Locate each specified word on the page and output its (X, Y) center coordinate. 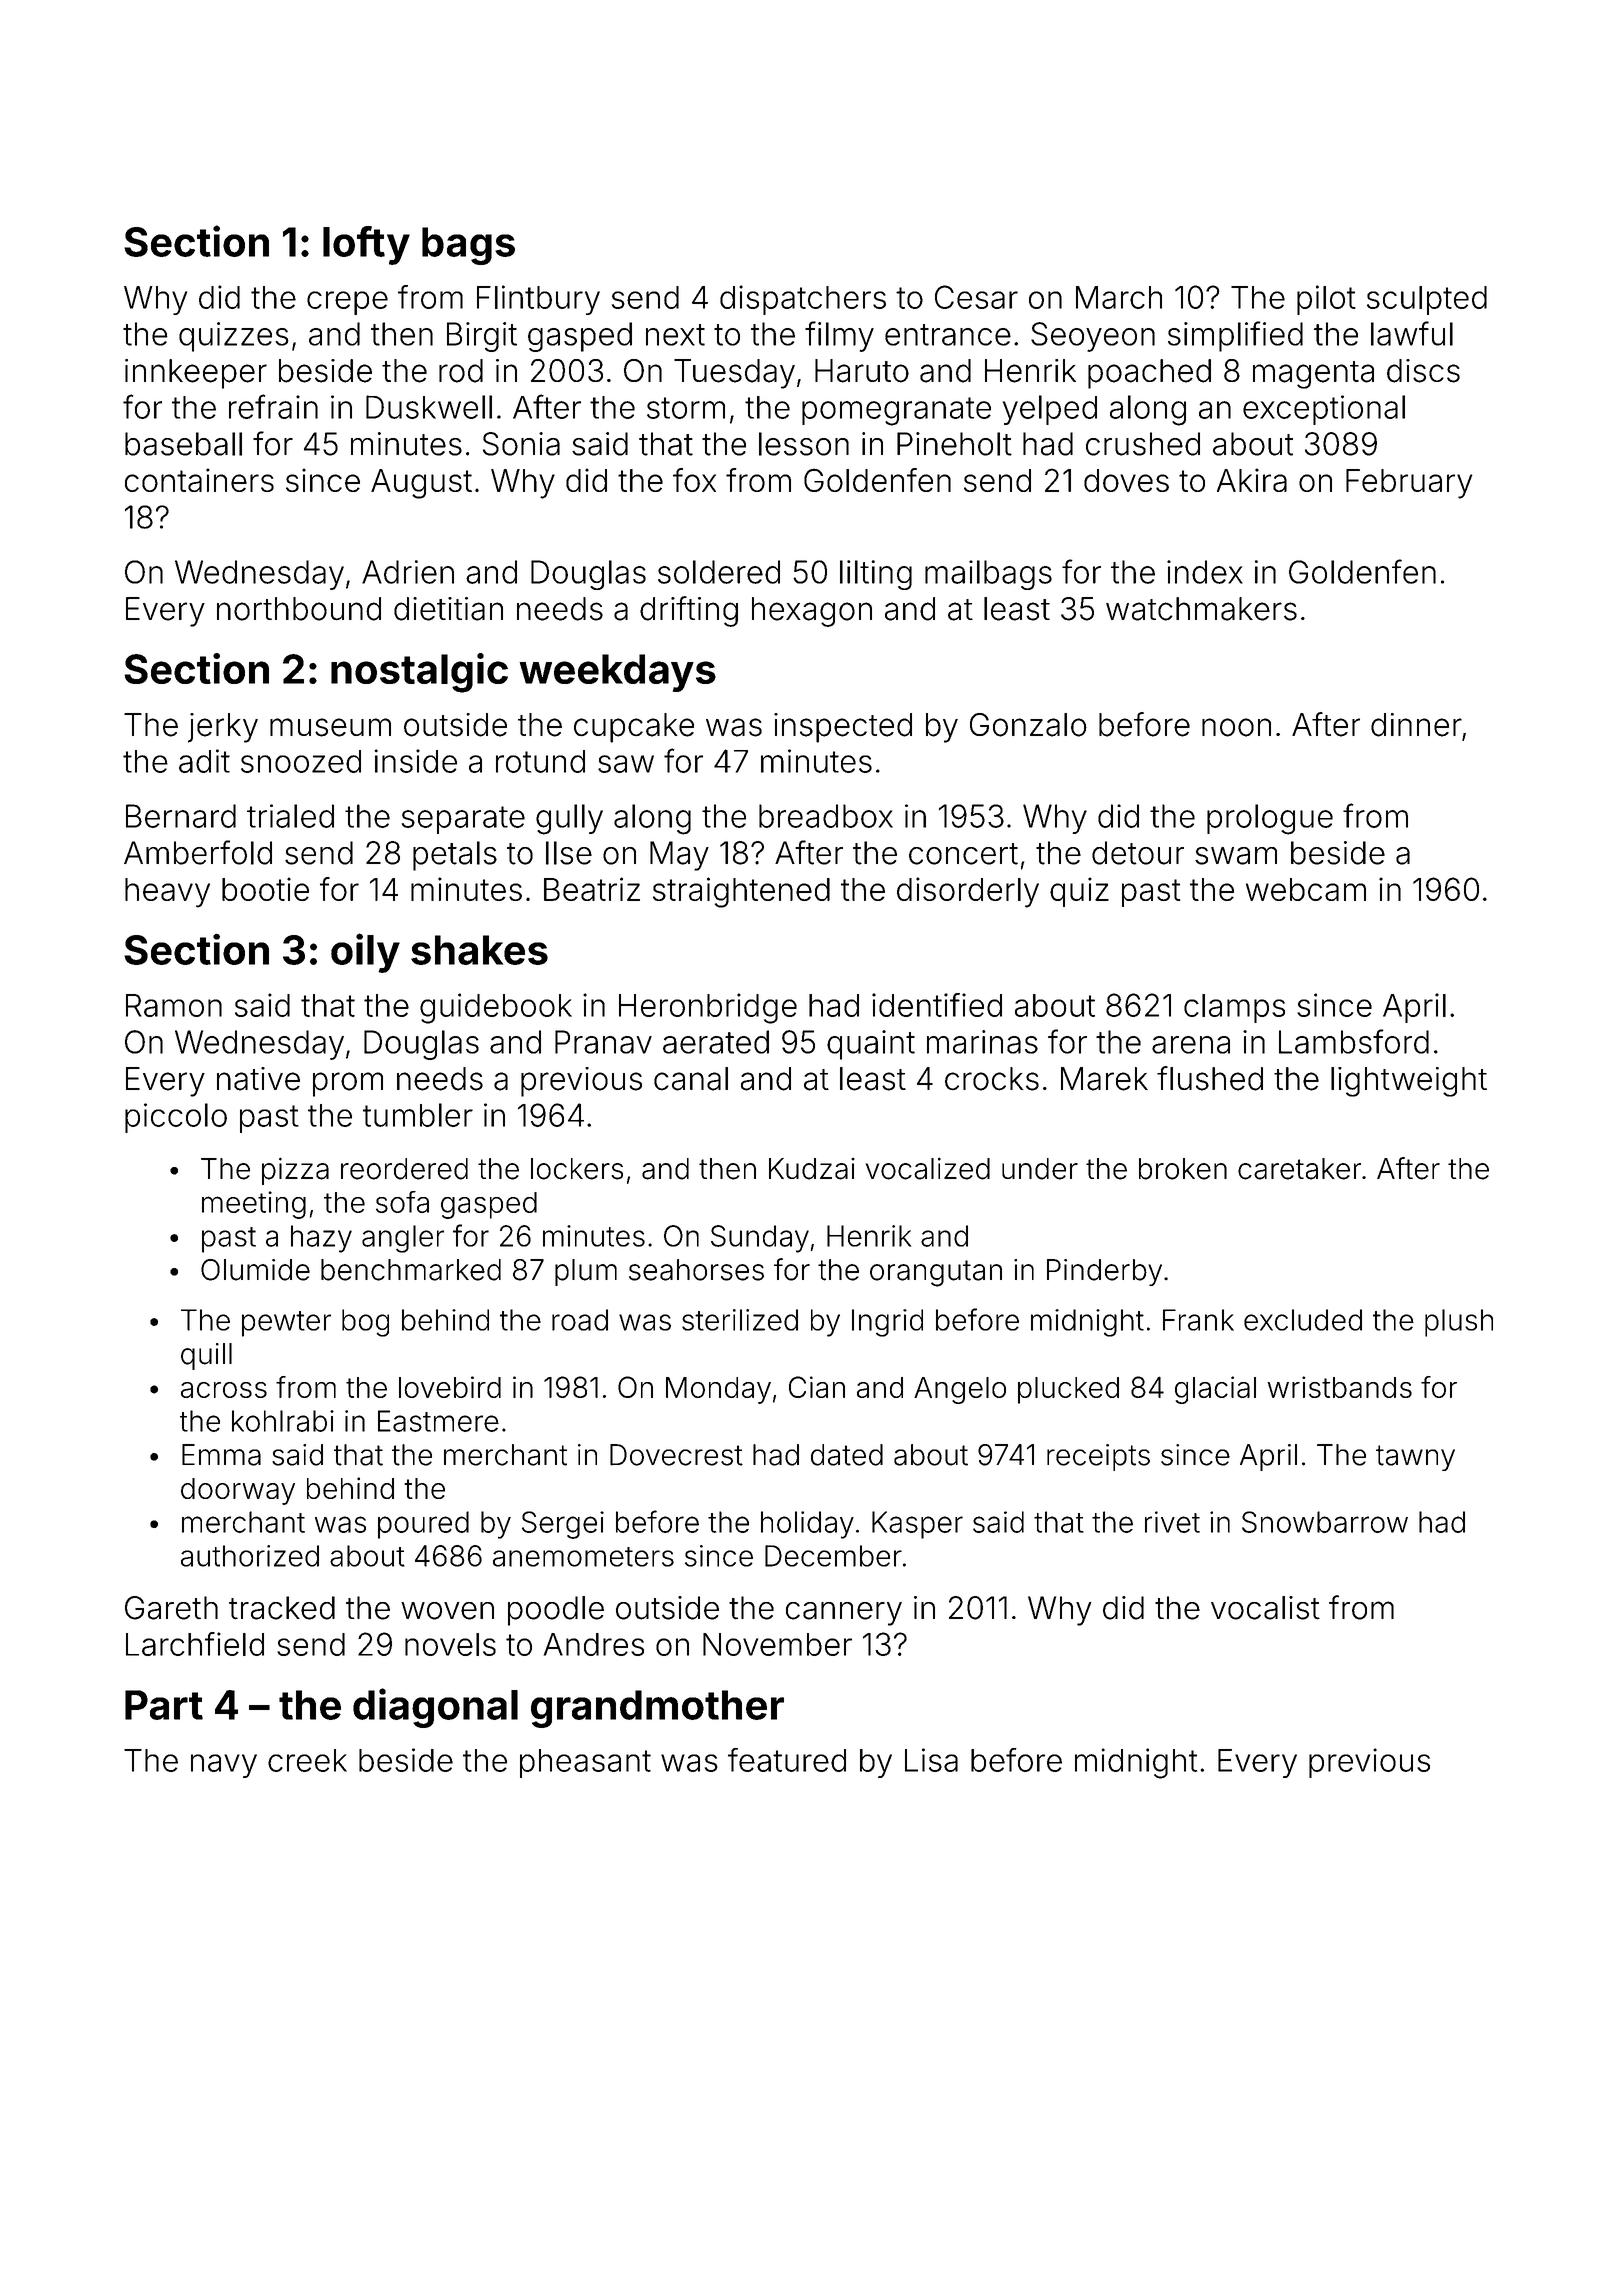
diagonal (435, 1708)
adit (204, 761)
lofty (366, 245)
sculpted (1427, 300)
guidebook (496, 1008)
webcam (1306, 889)
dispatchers (803, 300)
